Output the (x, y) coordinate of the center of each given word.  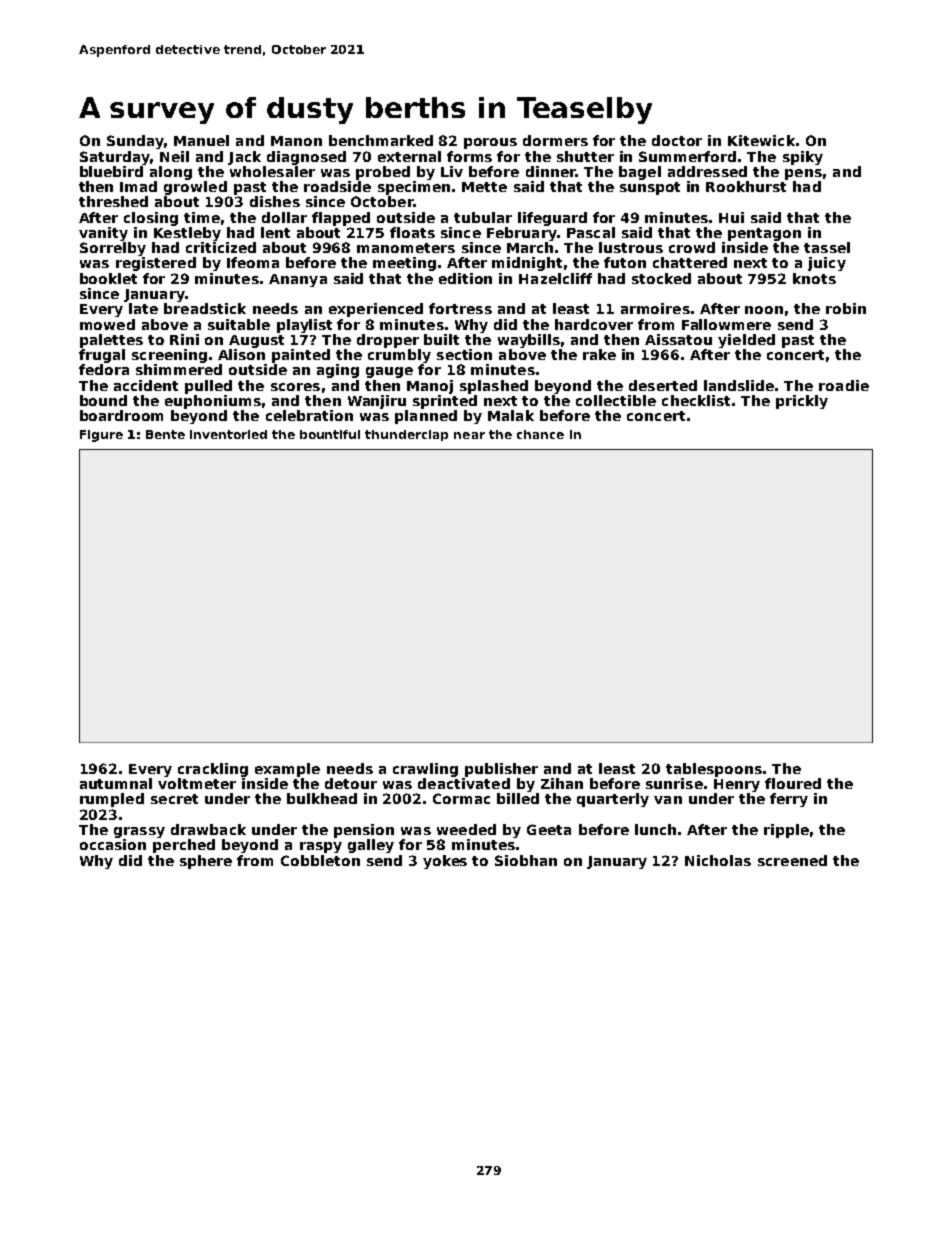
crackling (213, 770)
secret (174, 799)
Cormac (461, 798)
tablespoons (714, 770)
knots (814, 278)
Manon (296, 141)
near (469, 435)
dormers (555, 140)
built (441, 339)
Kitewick (761, 140)
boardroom (121, 415)
